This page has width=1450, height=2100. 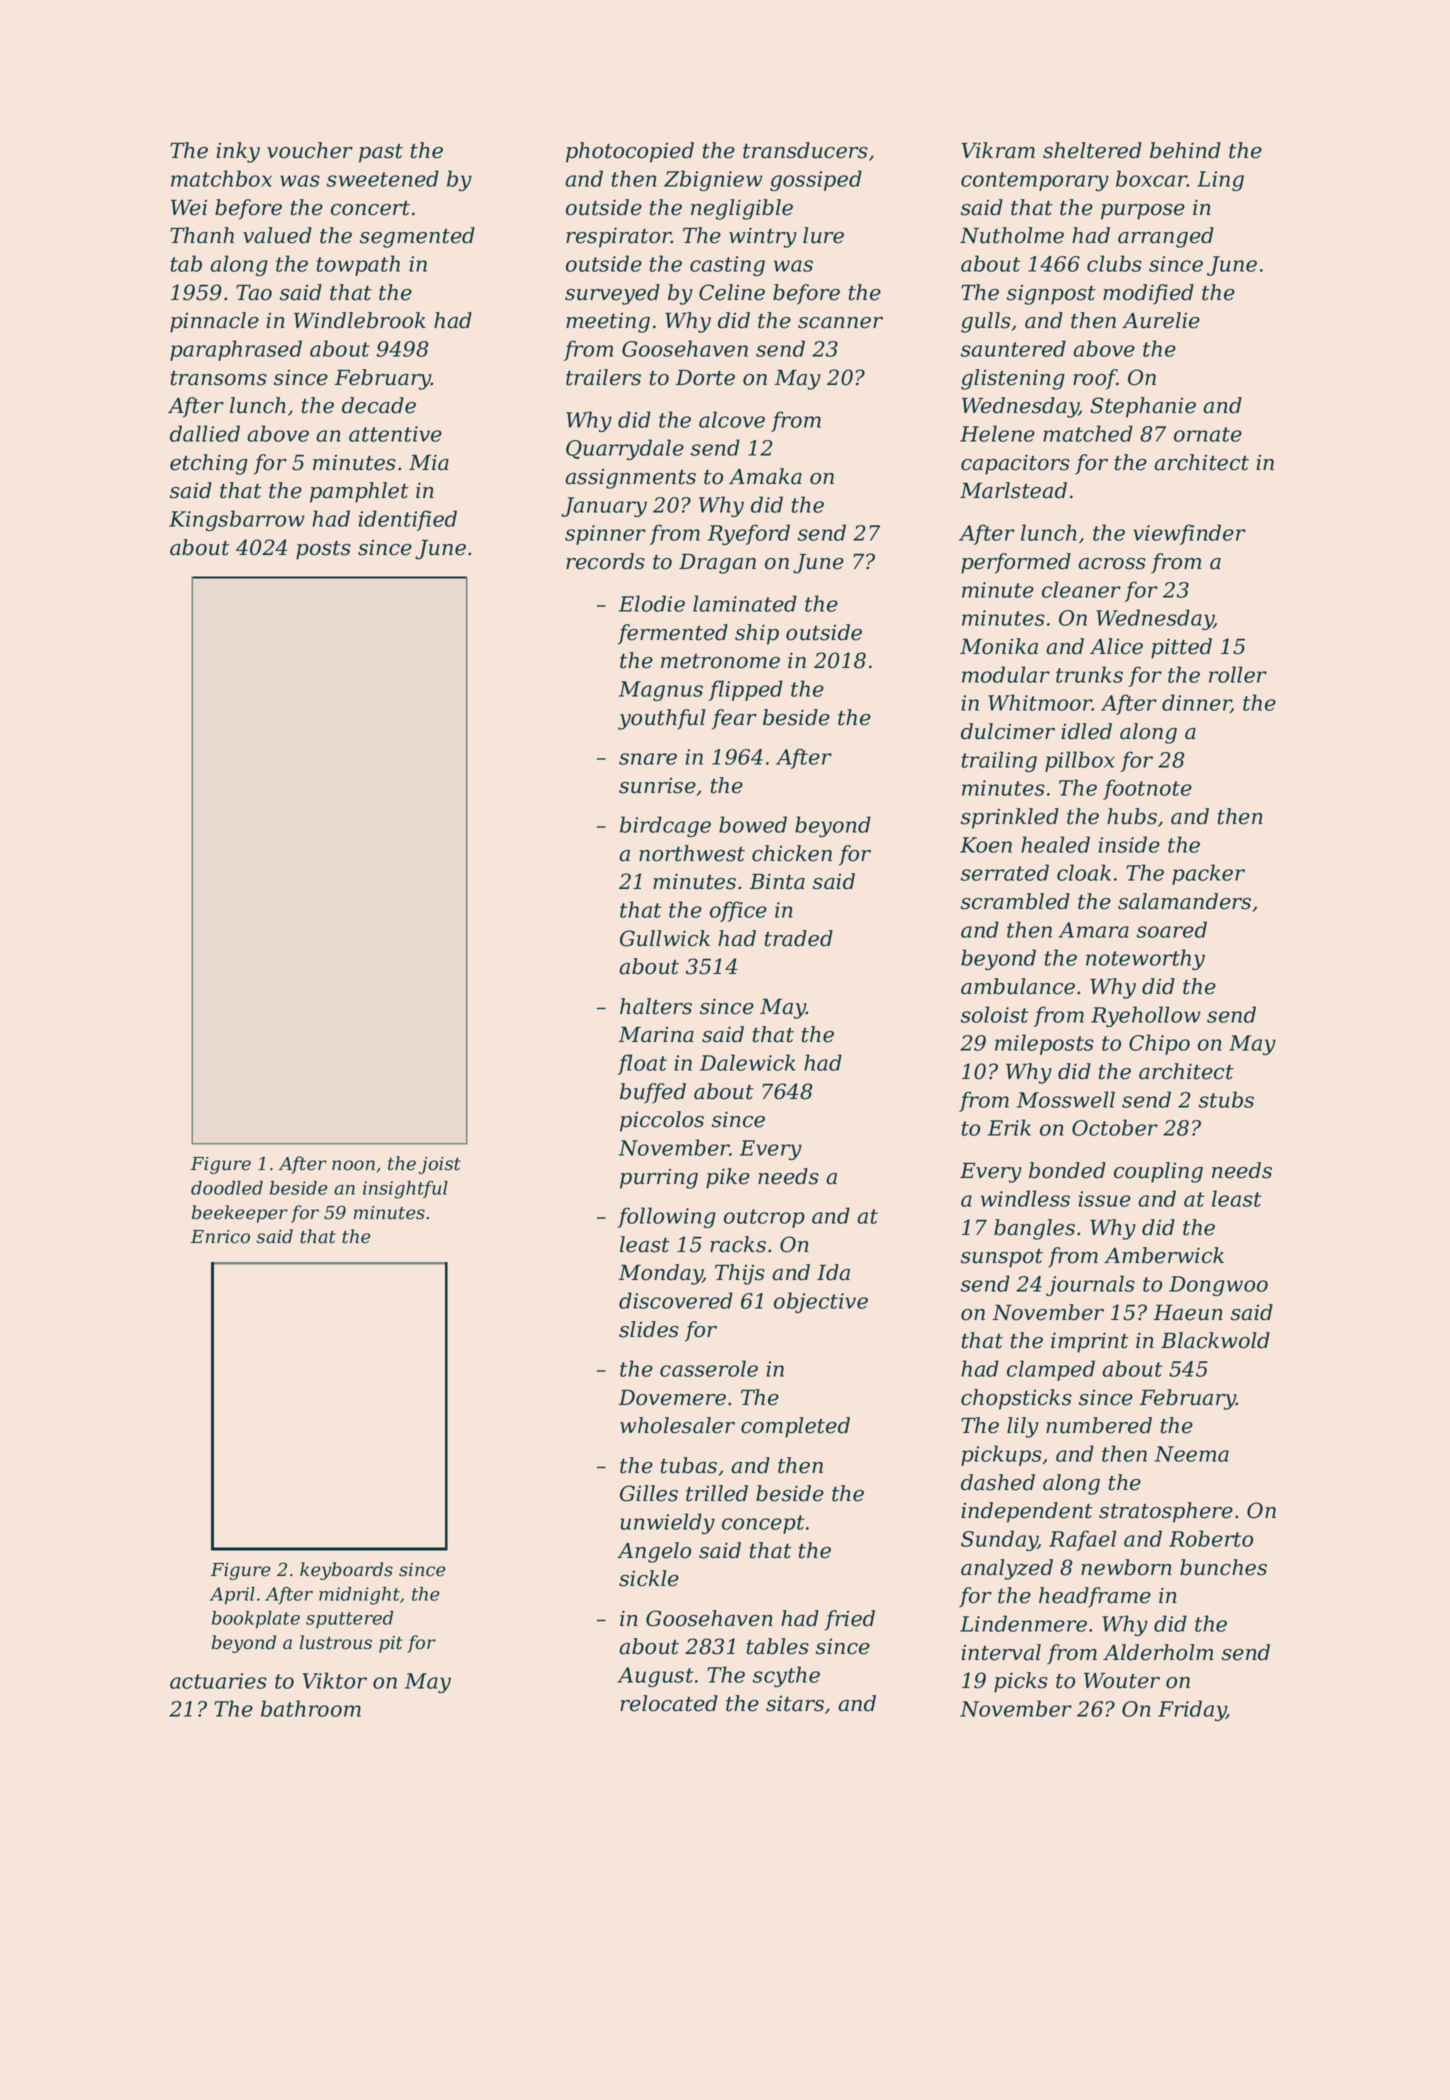 What do you see at coordinates (1185, 150) in the page?
I see `behind` at bounding box center [1185, 150].
